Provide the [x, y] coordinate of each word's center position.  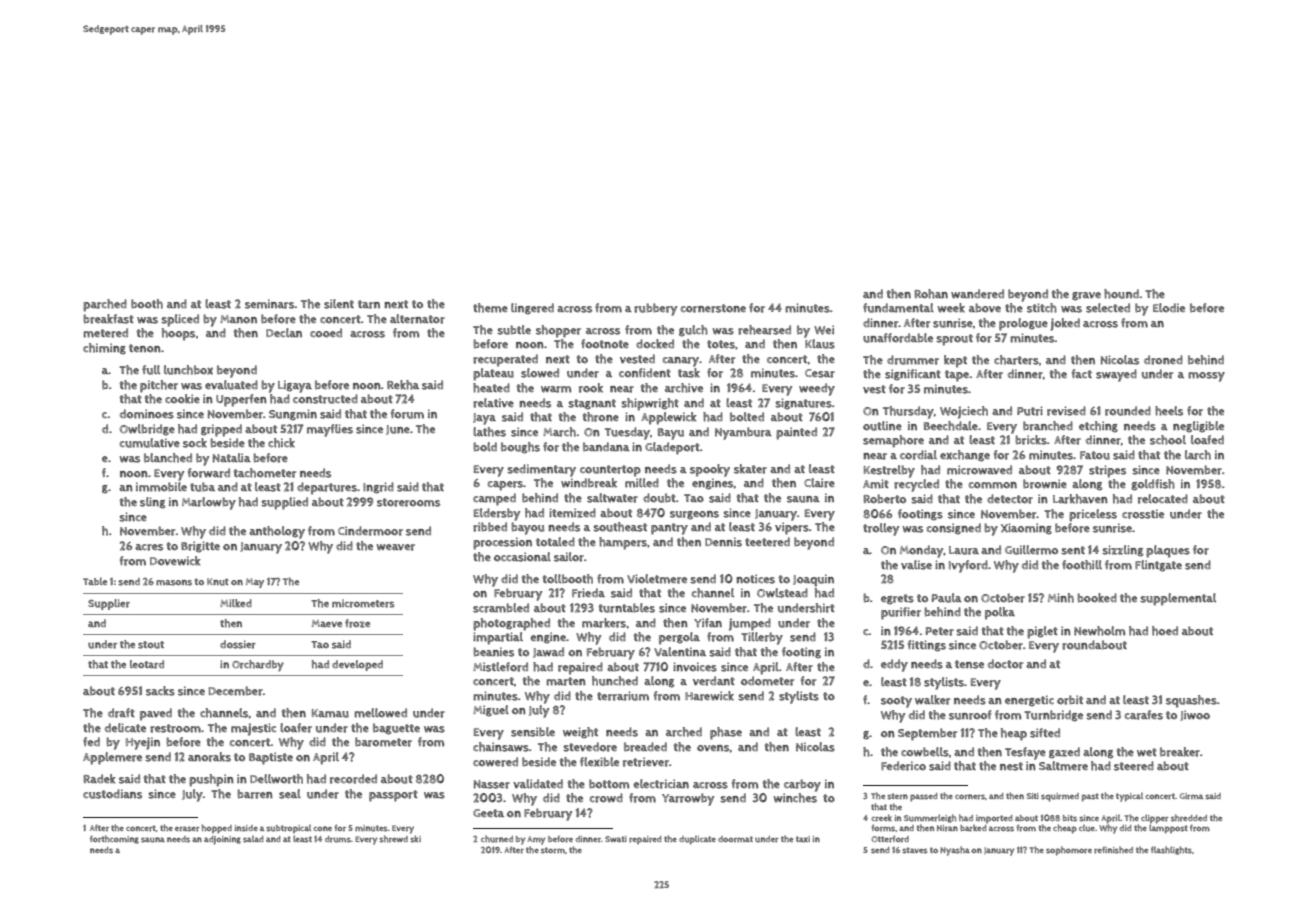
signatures [803, 404]
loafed [1207, 440]
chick [281, 443]
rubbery [655, 309]
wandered [977, 294]
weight [580, 733]
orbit [1070, 700]
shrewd [393, 839]
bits [1070, 818]
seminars [270, 304]
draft [121, 713]
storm [553, 850]
